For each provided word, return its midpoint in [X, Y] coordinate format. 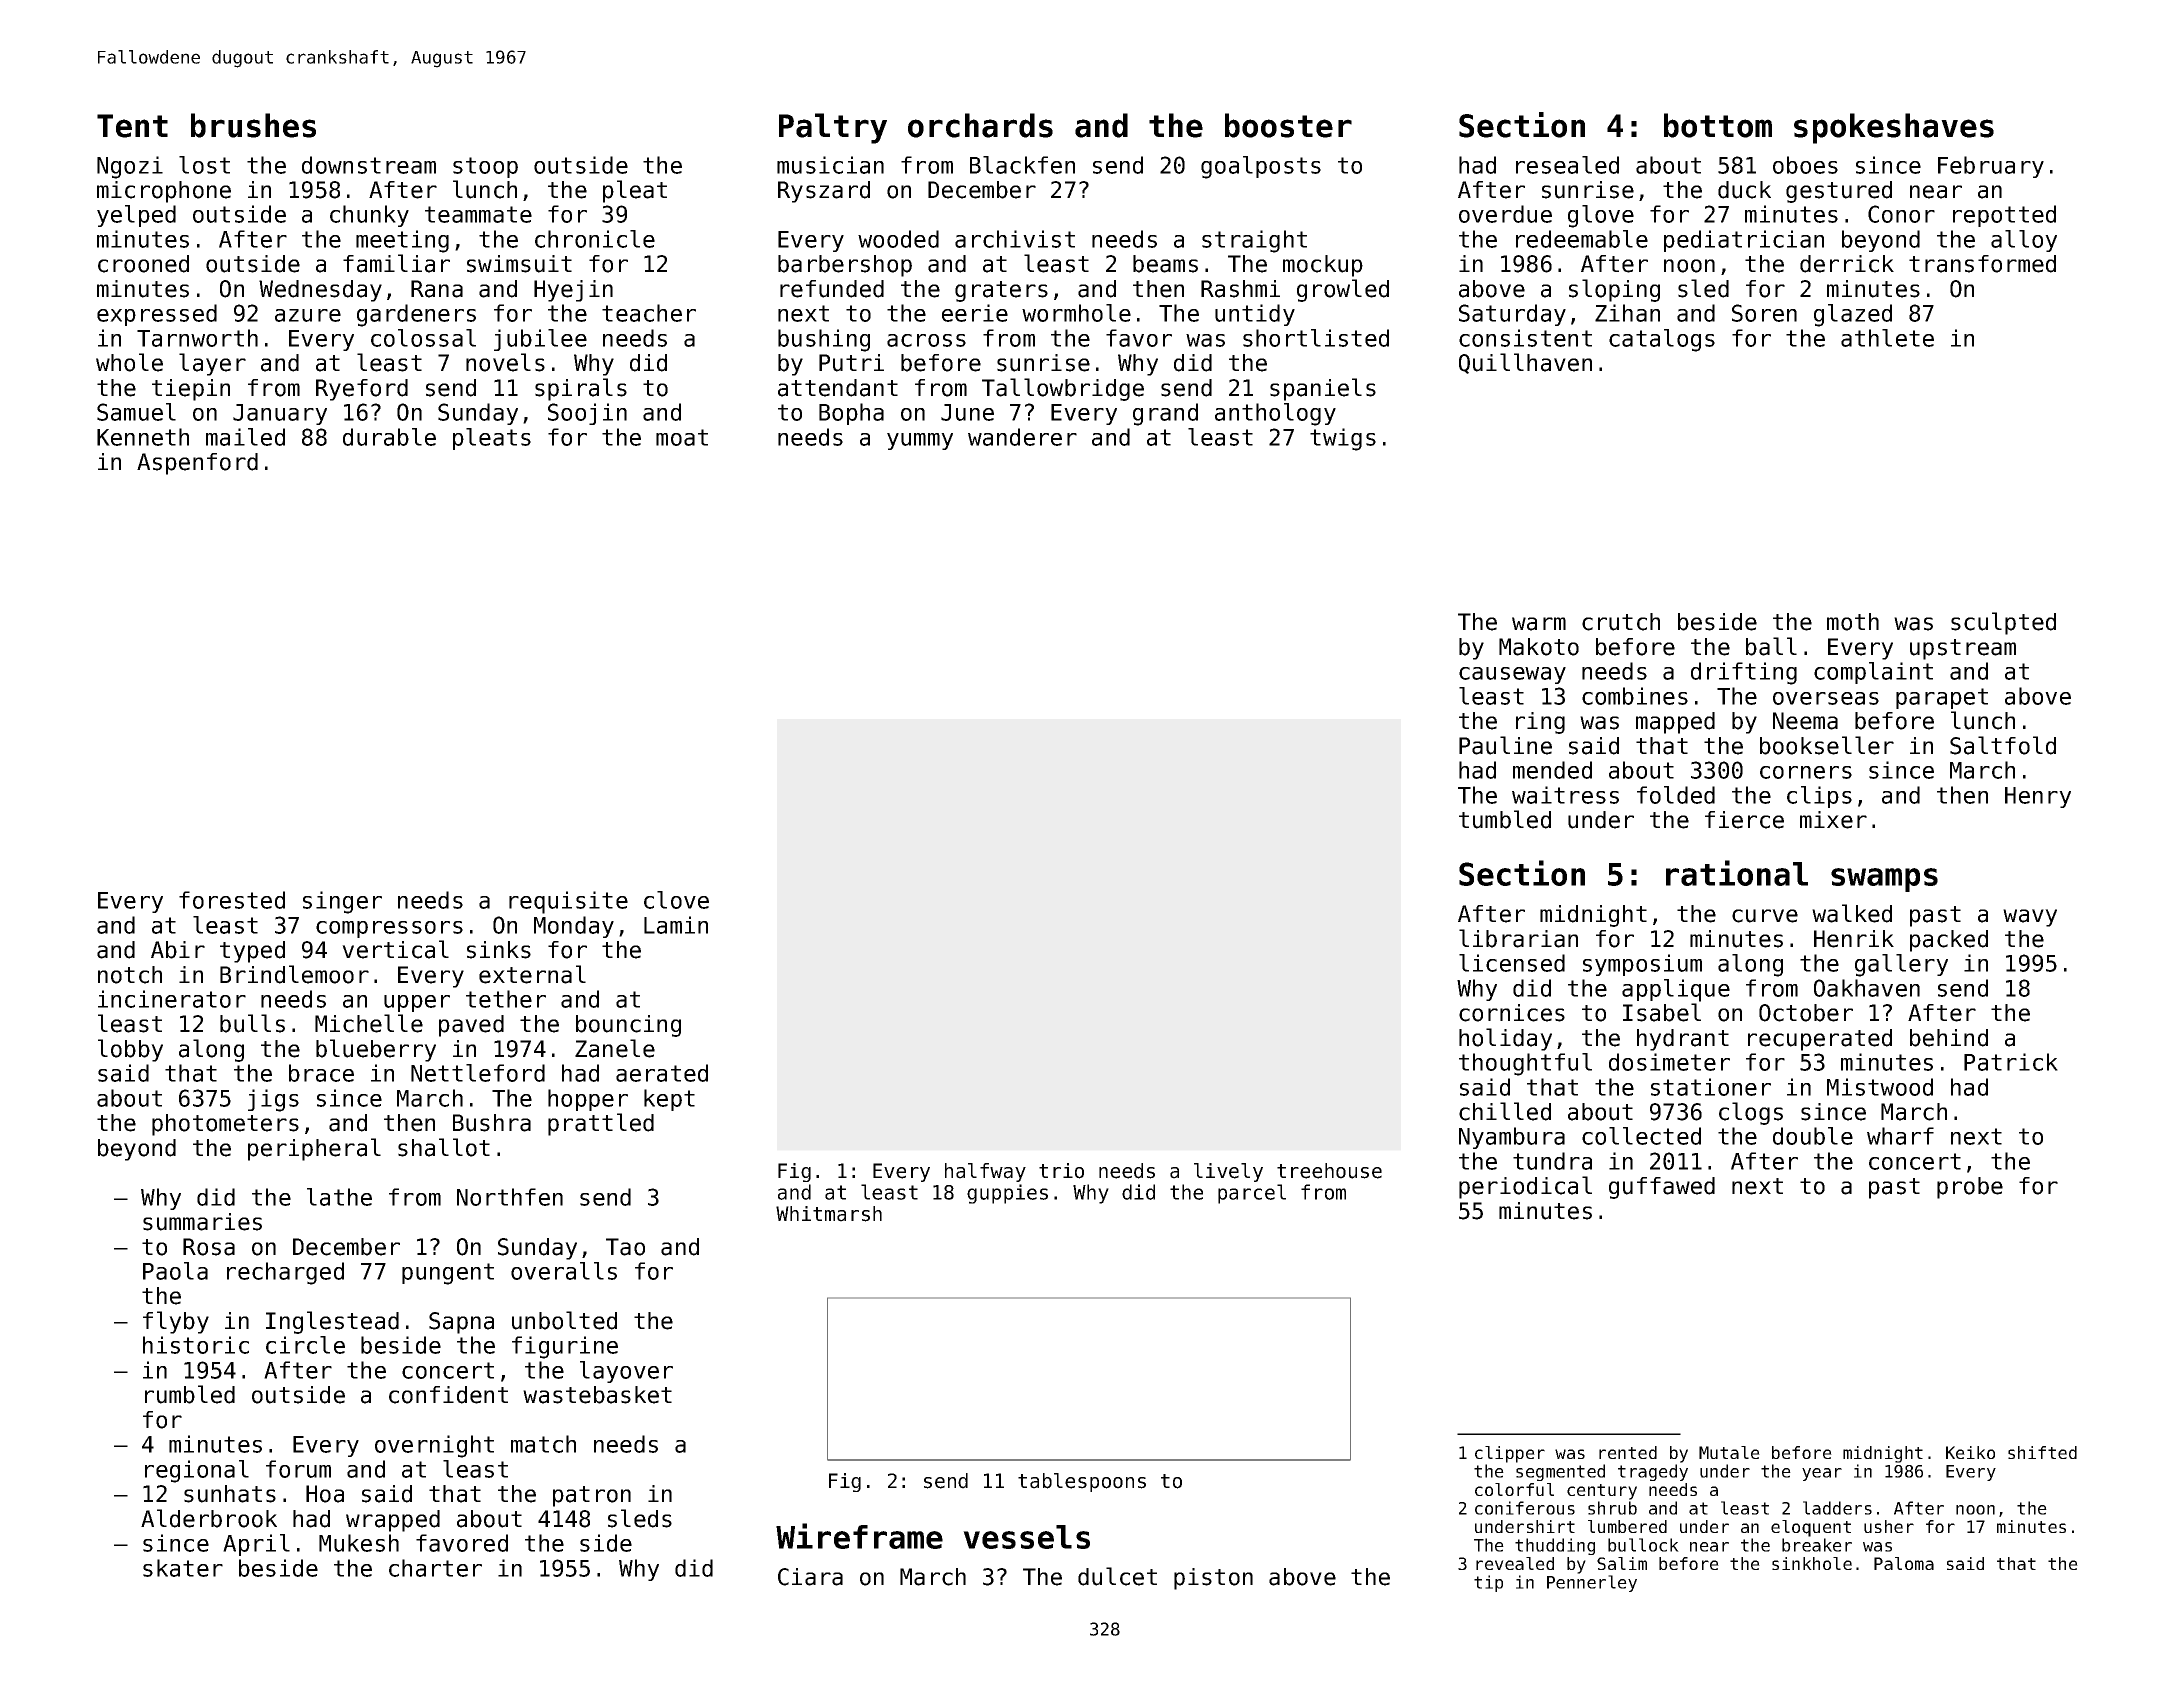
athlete [1887, 338]
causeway [1512, 675]
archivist [1015, 239]
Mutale [1729, 1452]
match [543, 1444]
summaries [202, 1222]
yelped [136, 216]
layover [626, 1372]
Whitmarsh [829, 1214]
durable [389, 437]
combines [1635, 696]
